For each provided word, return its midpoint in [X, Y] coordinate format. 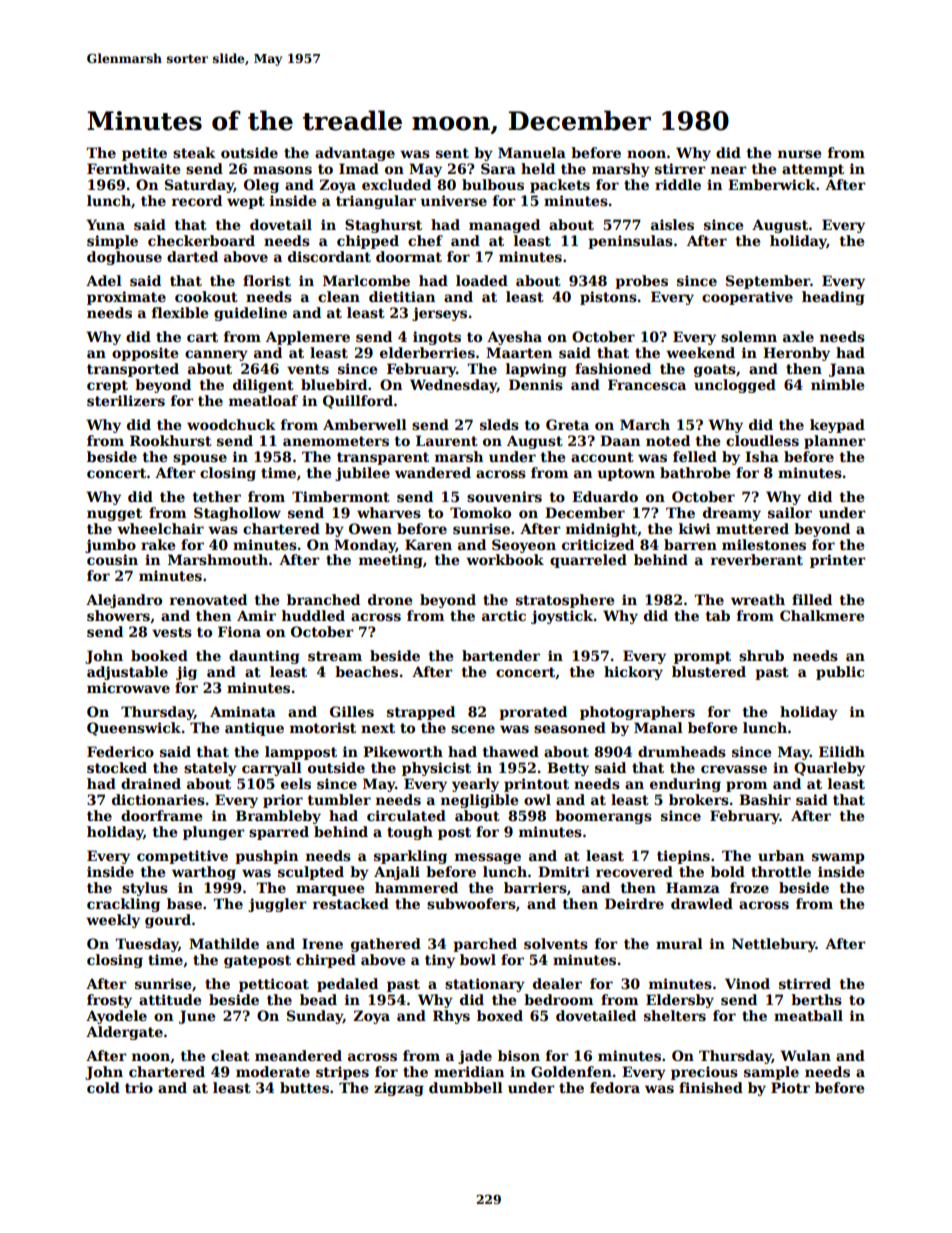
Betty [568, 769]
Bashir [765, 799]
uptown [626, 474]
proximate [126, 298]
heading [833, 298]
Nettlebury [774, 945]
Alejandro [124, 601]
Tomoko [480, 512]
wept [246, 202]
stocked [117, 767]
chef [425, 240]
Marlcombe [366, 280]
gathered [386, 945]
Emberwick [772, 184]
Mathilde [224, 943]
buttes [304, 1087]
